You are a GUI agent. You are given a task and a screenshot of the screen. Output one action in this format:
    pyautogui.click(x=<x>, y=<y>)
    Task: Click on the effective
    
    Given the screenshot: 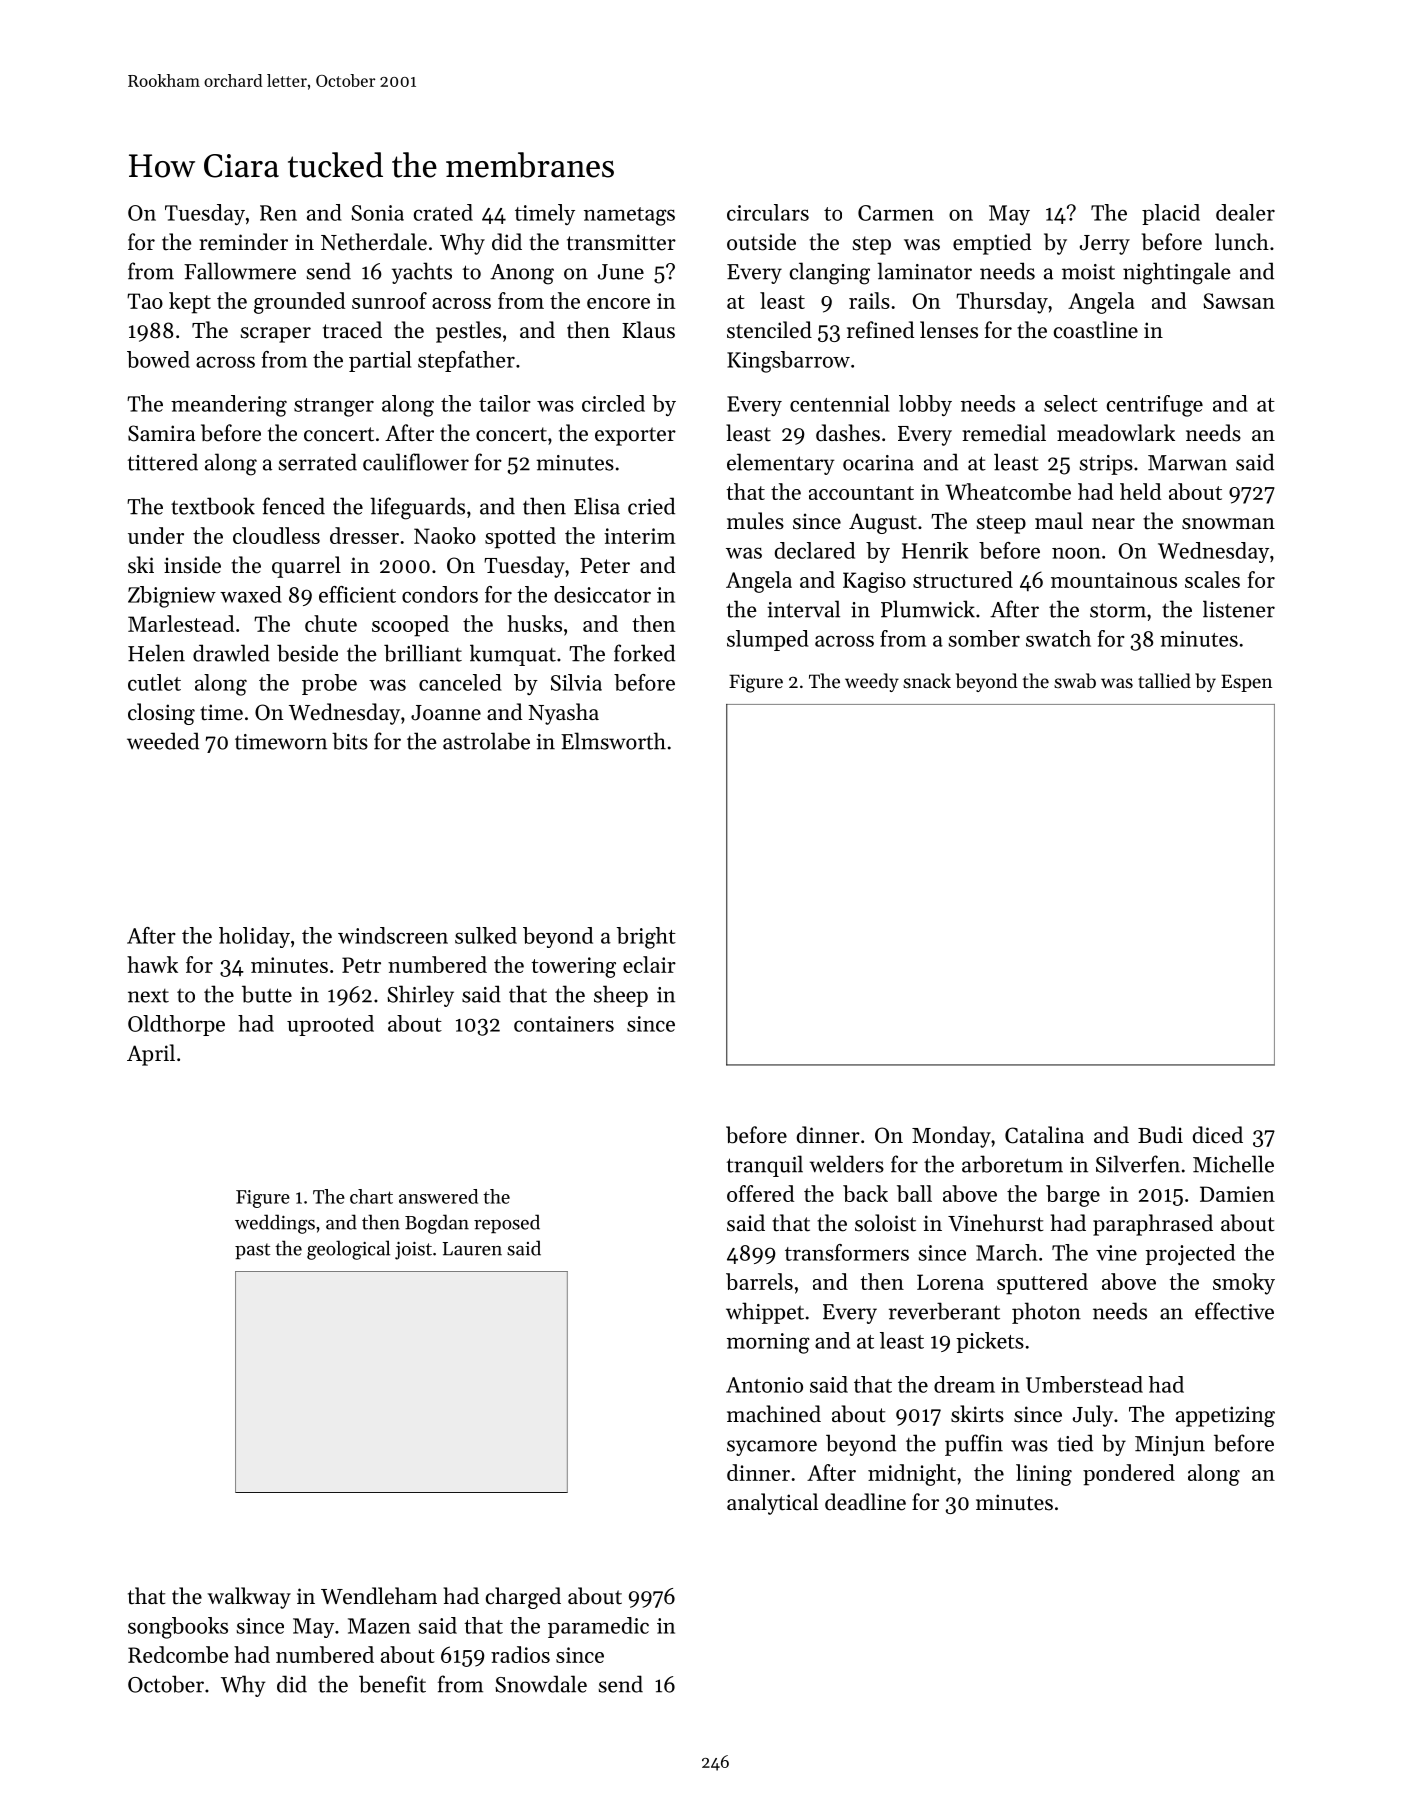 What is the action you would take?
    pyautogui.click(x=1234, y=1311)
